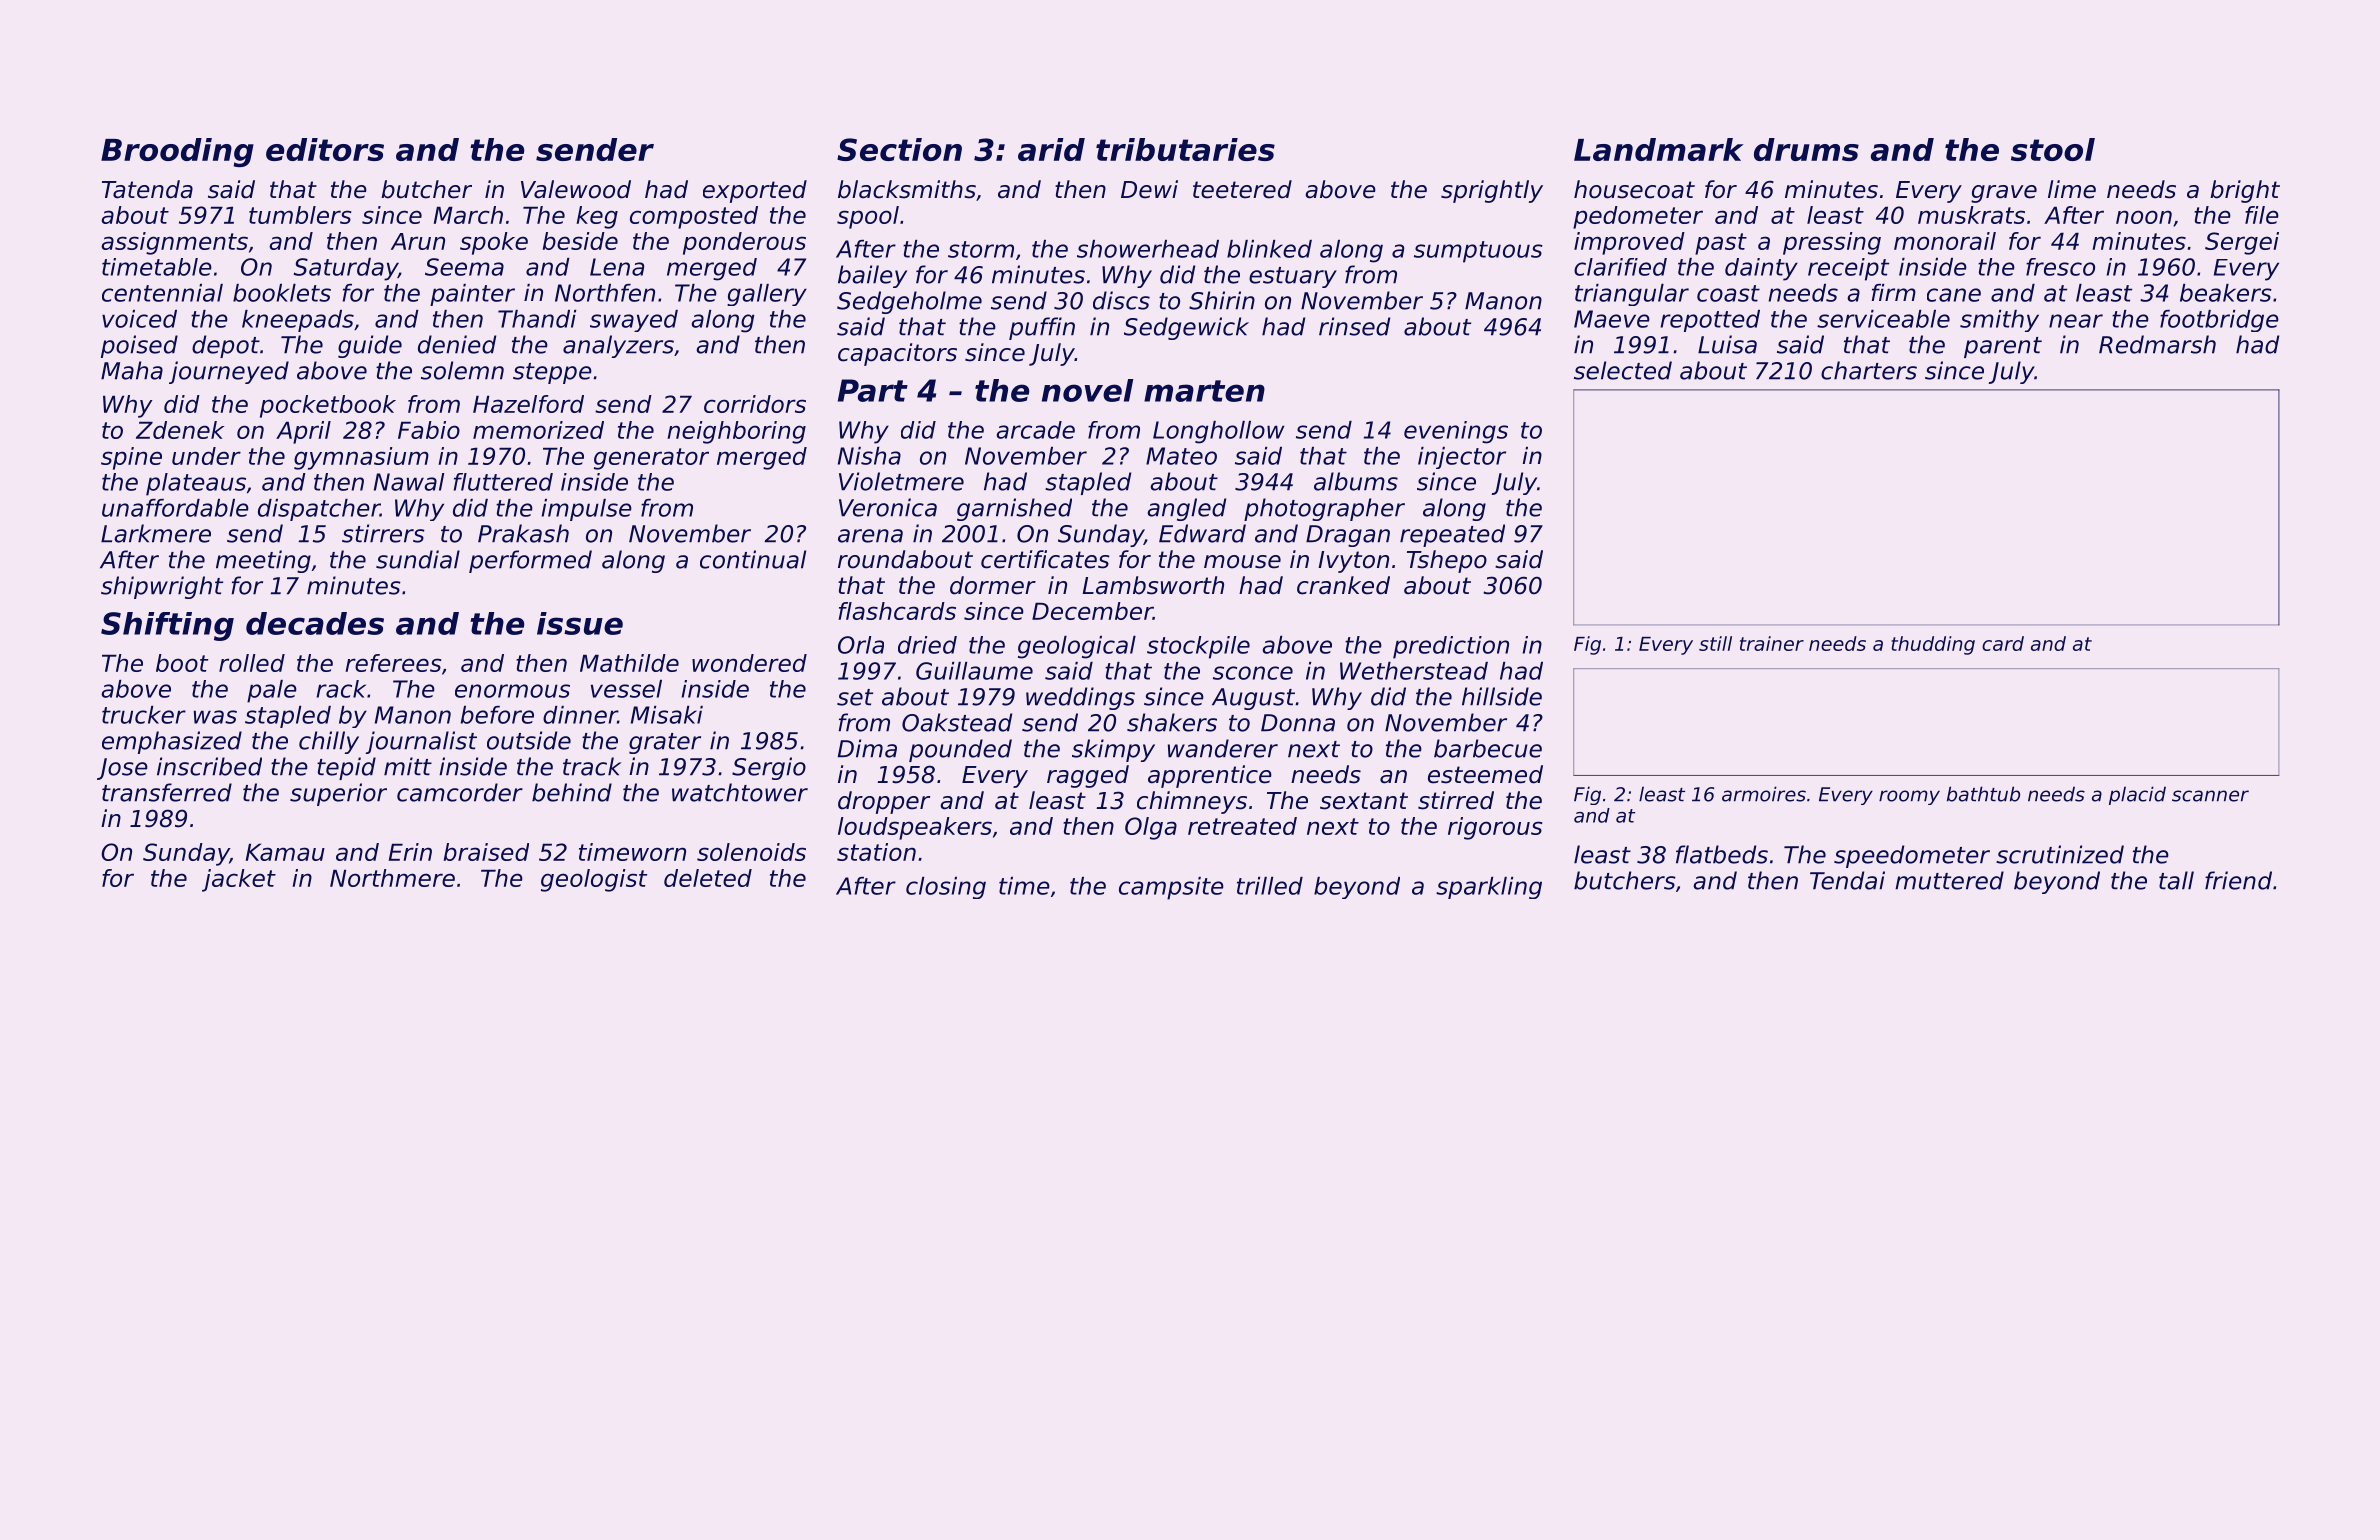 This image has height=1540, width=2380. I want to click on rinsed, so click(1354, 326).
